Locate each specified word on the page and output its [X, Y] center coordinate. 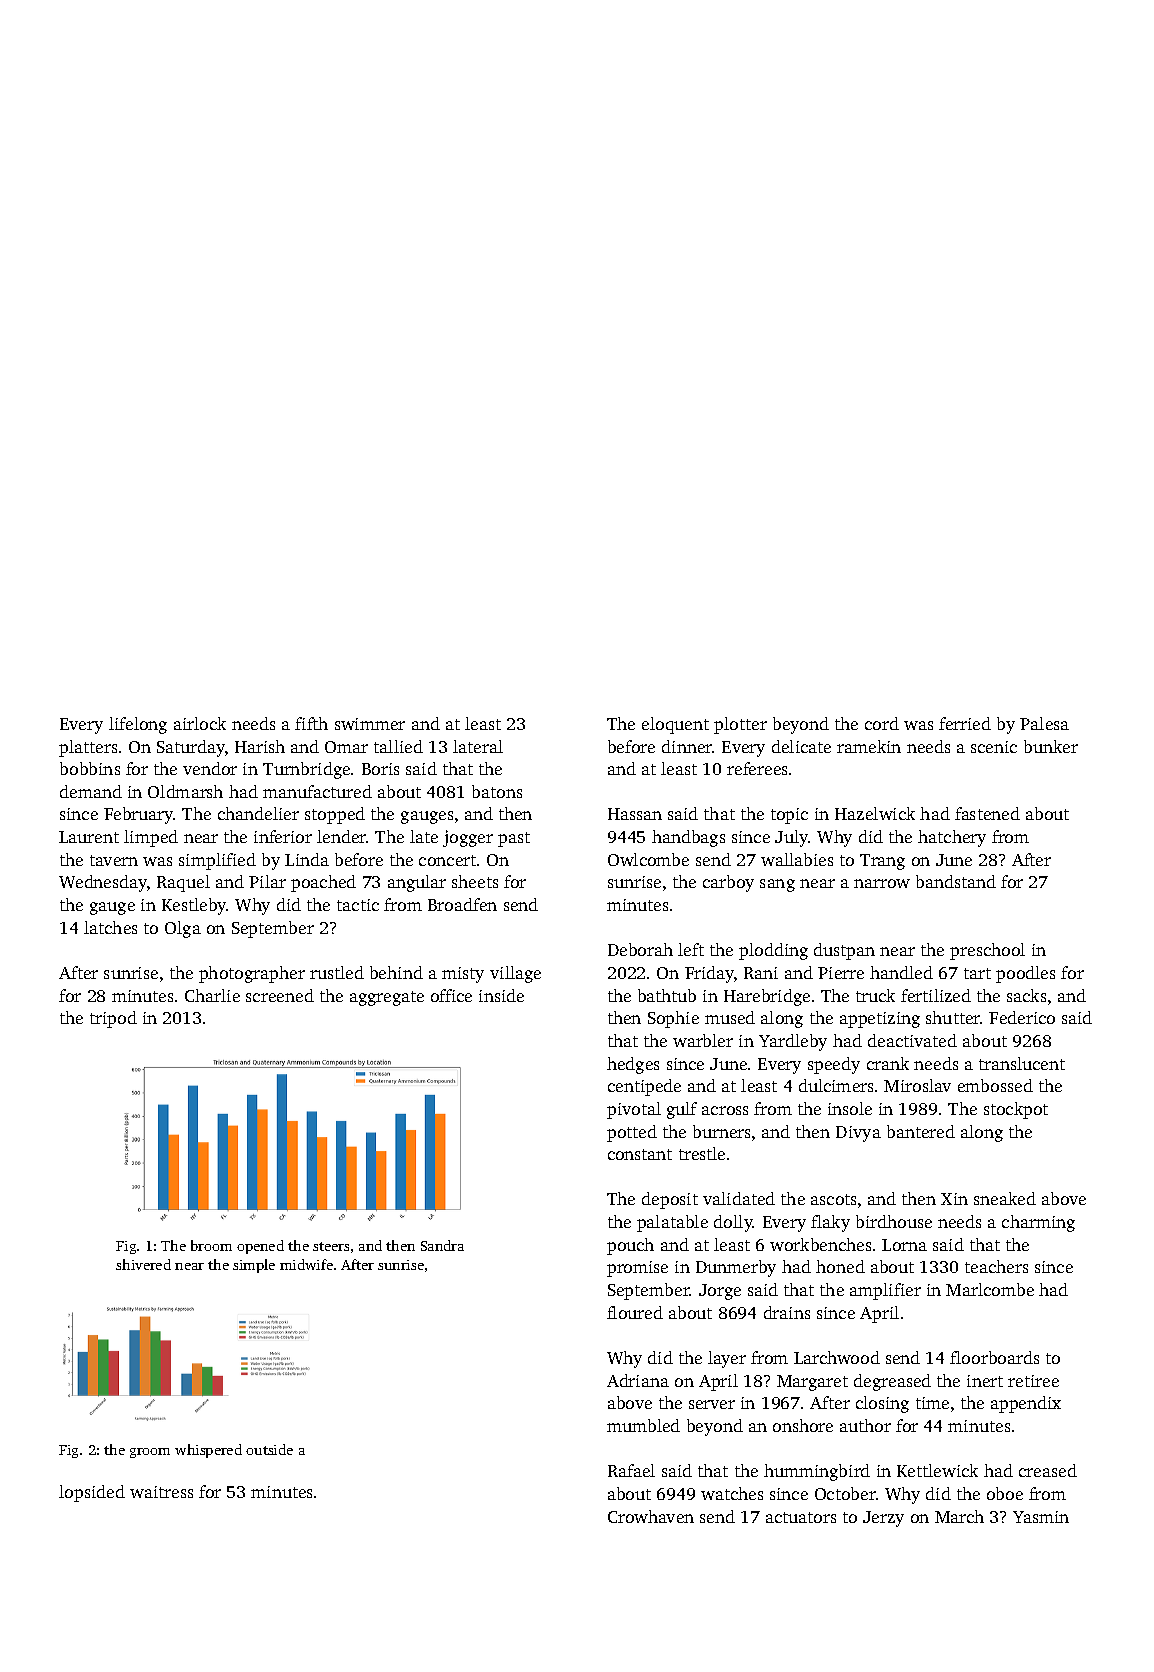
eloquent [675, 725]
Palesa [1044, 723]
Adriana [638, 1380]
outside [269, 1449]
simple [254, 1266]
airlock [200, 723]
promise [637, 1269]
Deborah [640, 949]
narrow [882, 883]
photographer [252, 974]
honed [840, 1266]
